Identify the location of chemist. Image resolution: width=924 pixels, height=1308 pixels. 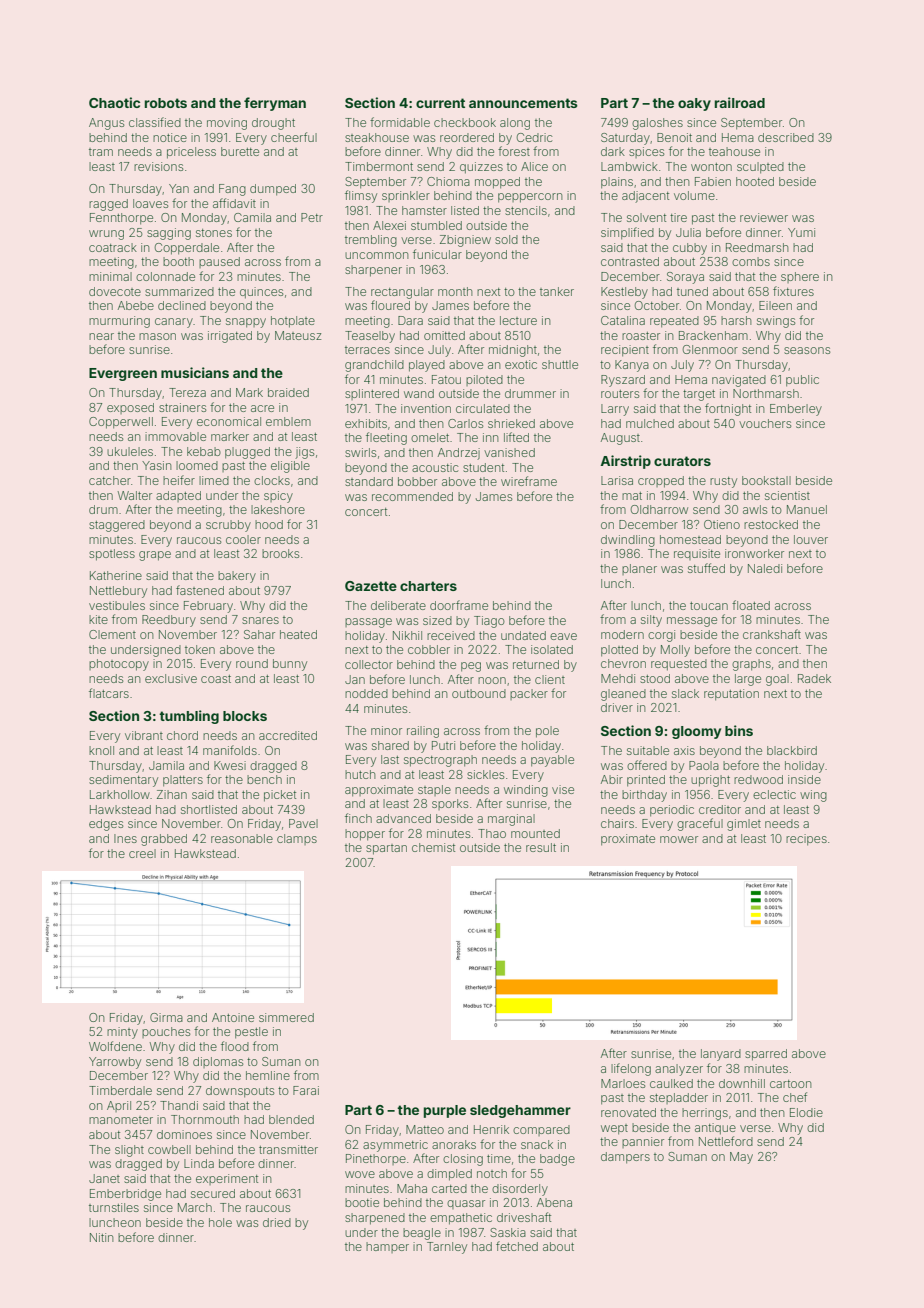
(433, 847).
